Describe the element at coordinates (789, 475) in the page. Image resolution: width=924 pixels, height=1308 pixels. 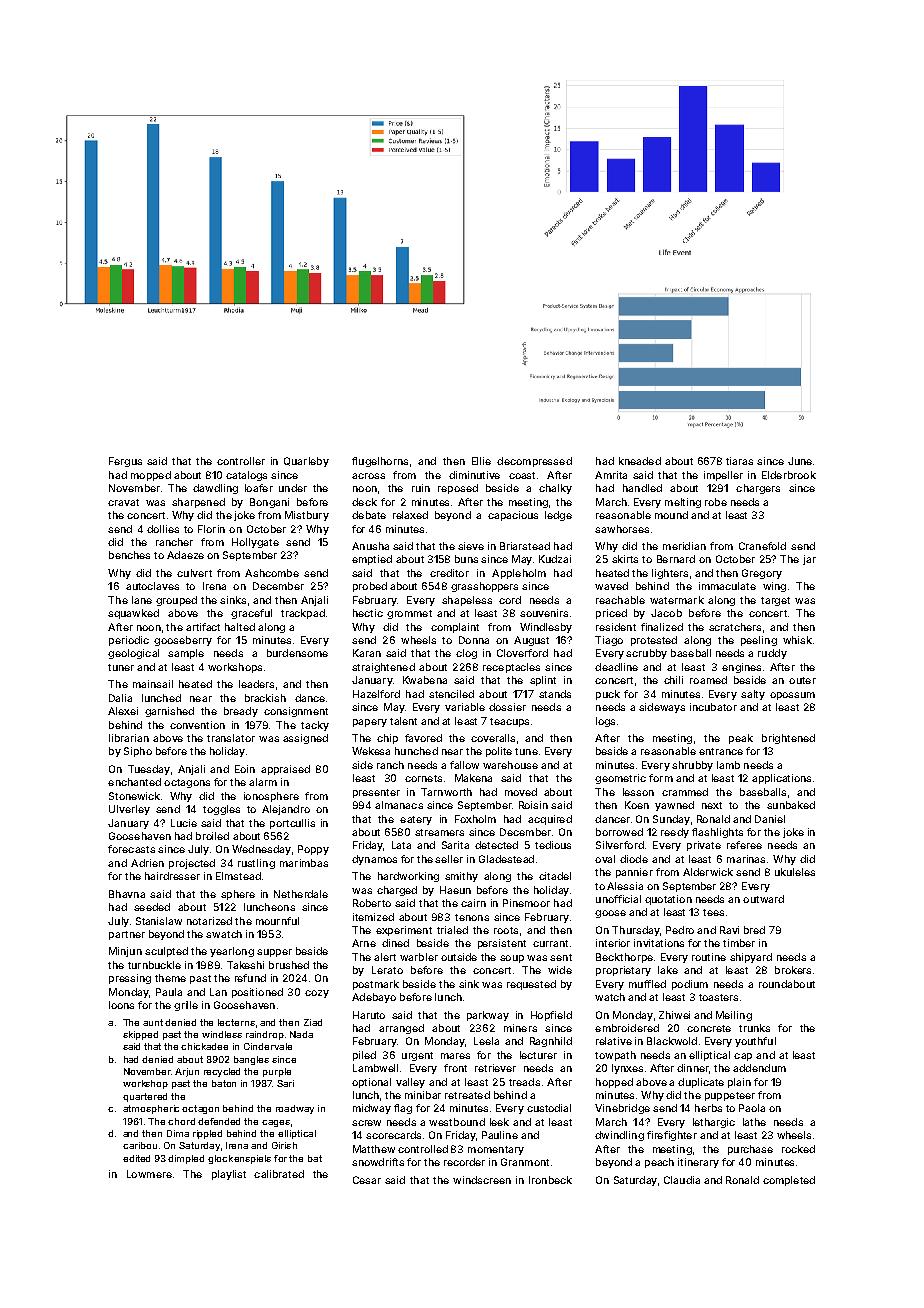
I see `Elderbrook` at that location.
